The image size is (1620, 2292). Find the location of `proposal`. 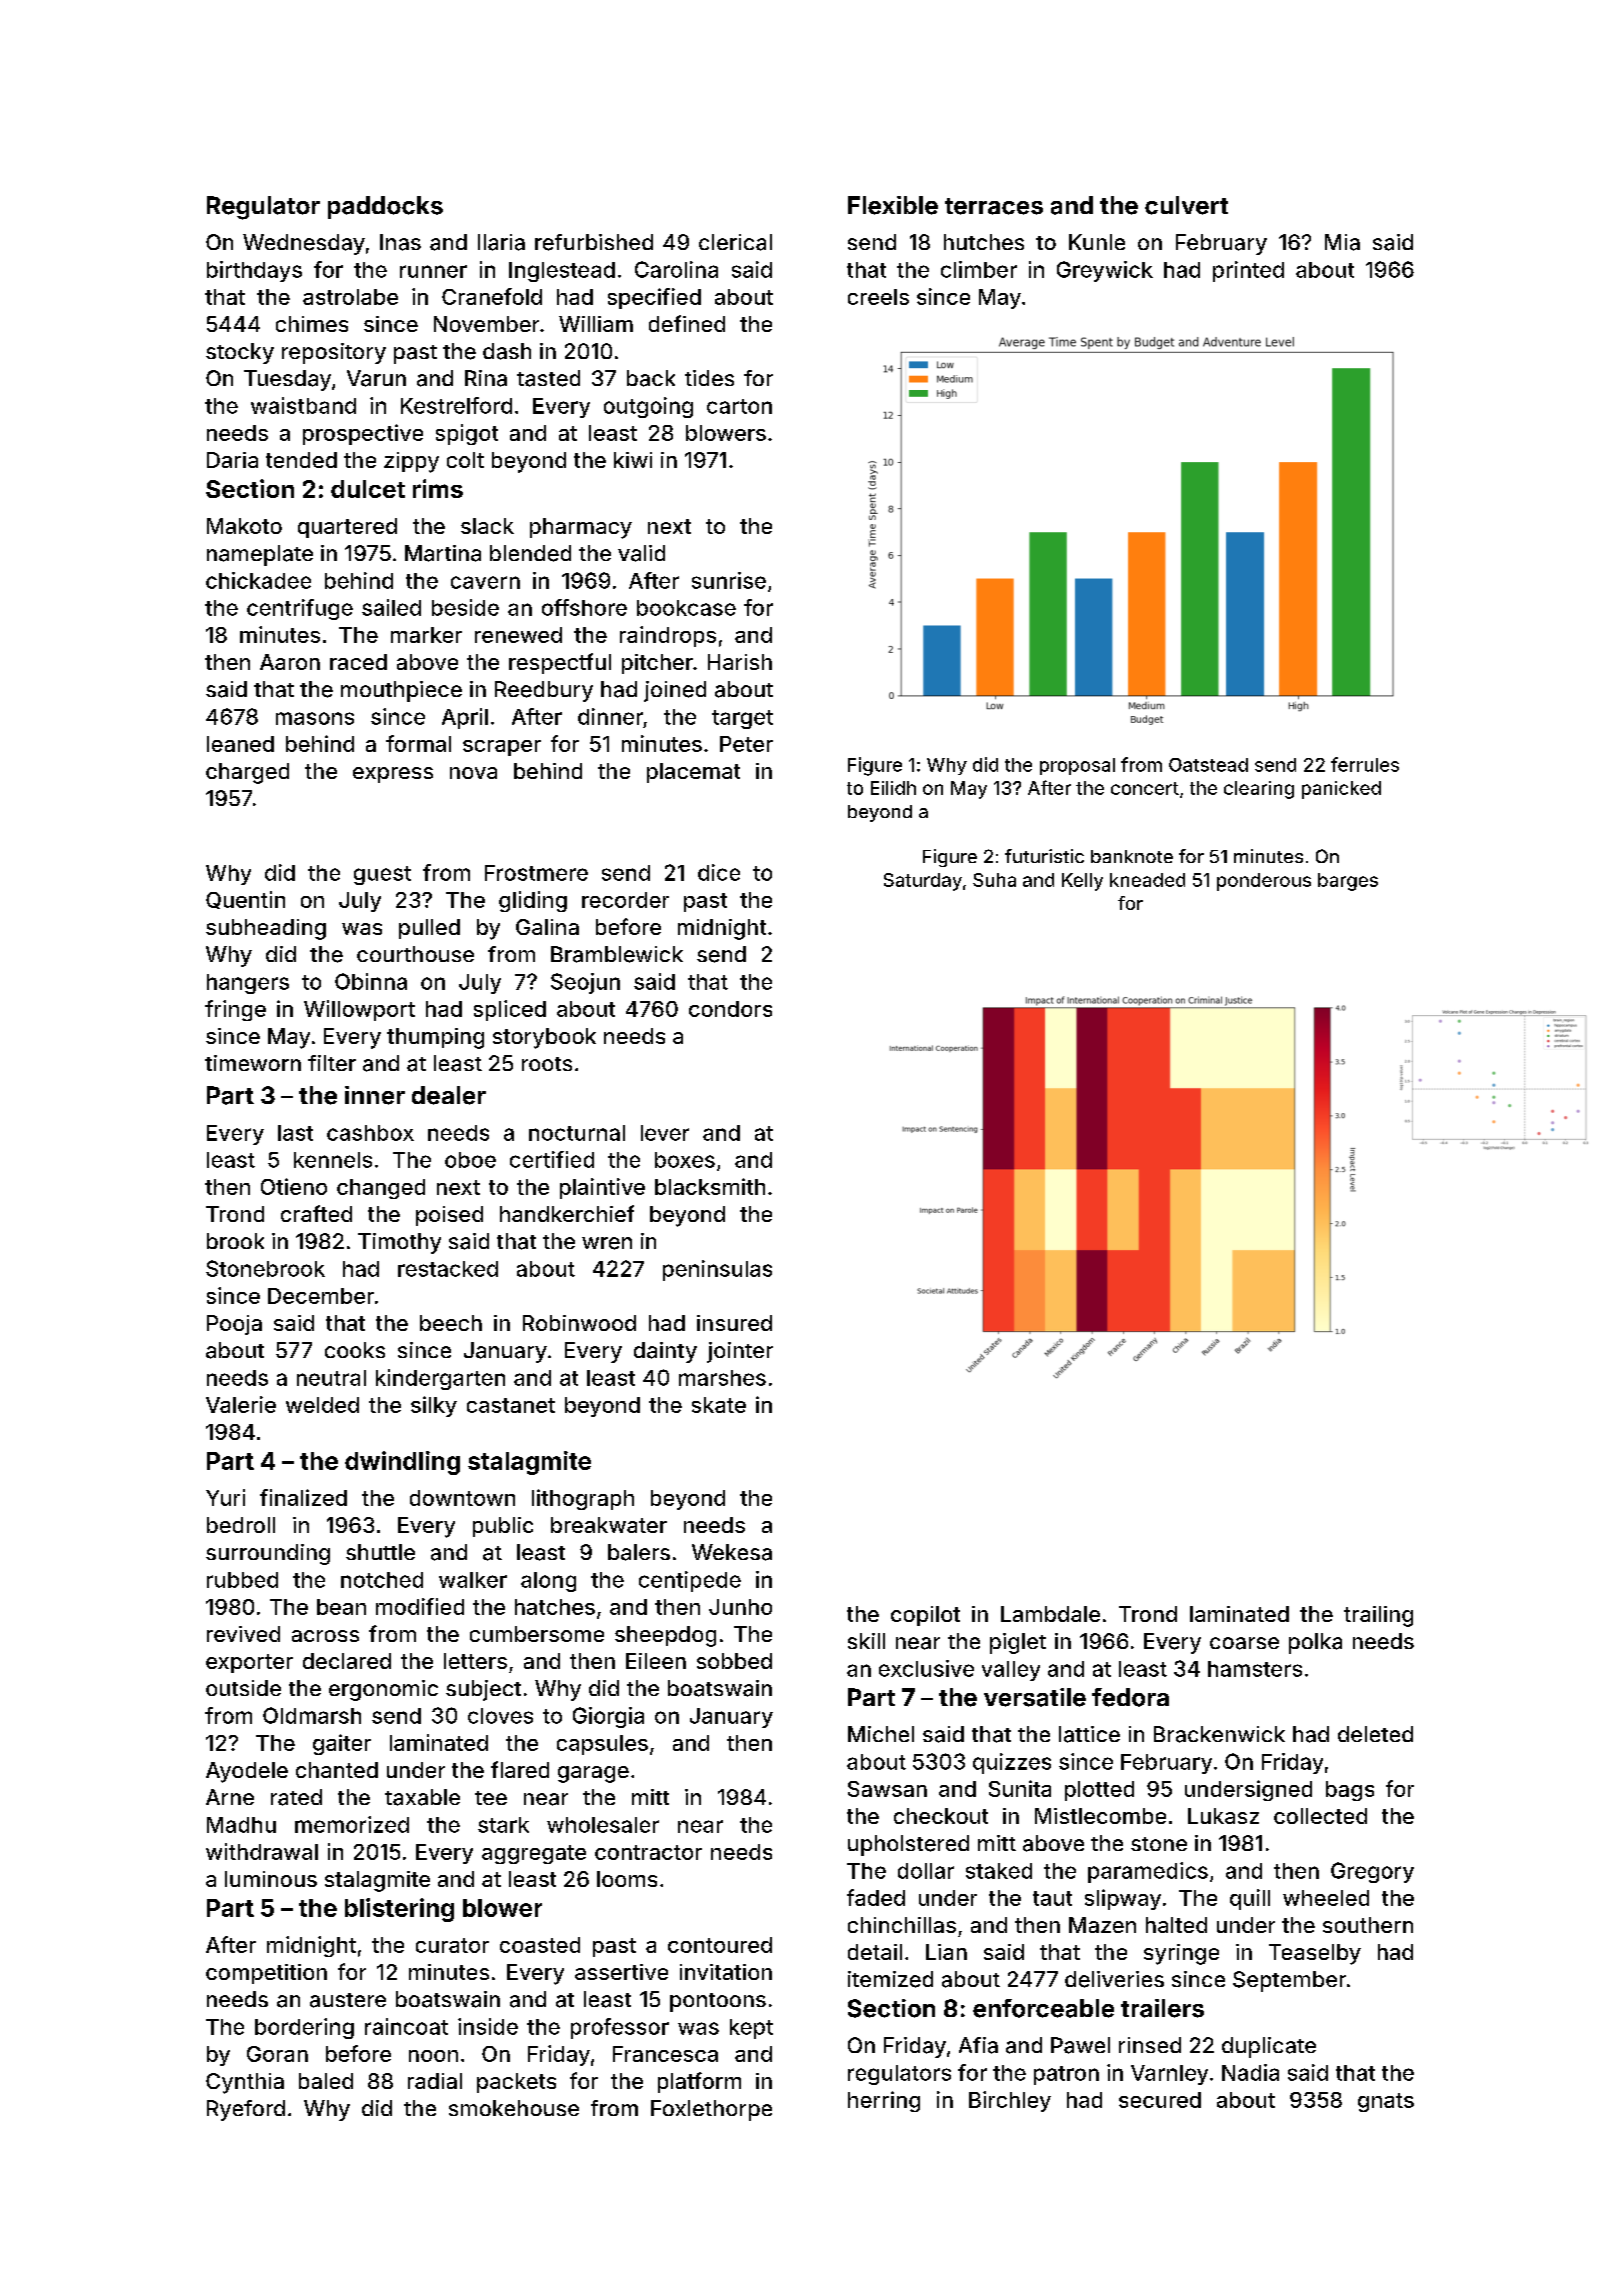

proposal is located at coordinates (1077, 766).
